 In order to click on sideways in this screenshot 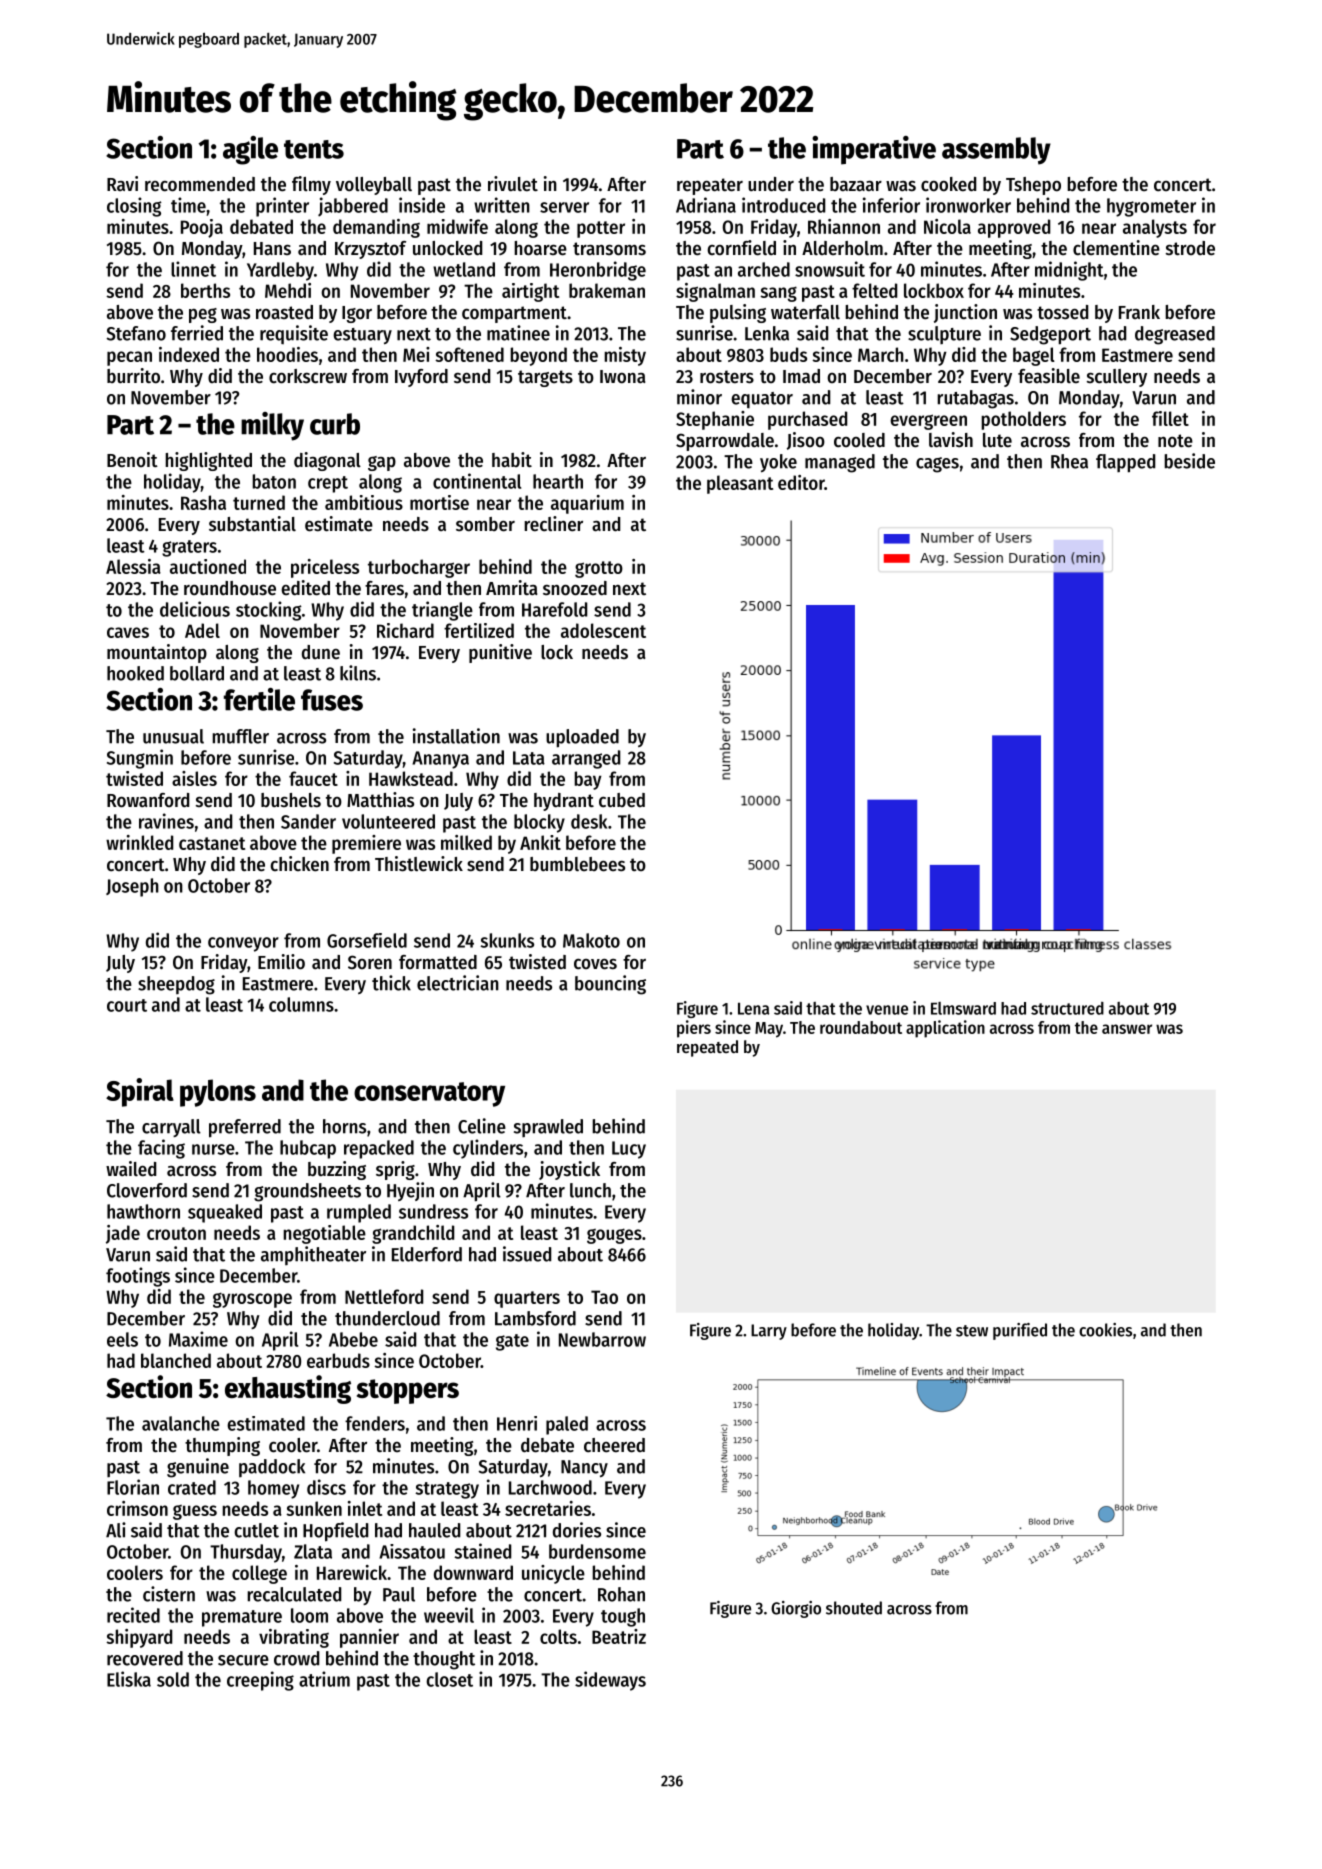, I will do `click(610, 1681)`.
